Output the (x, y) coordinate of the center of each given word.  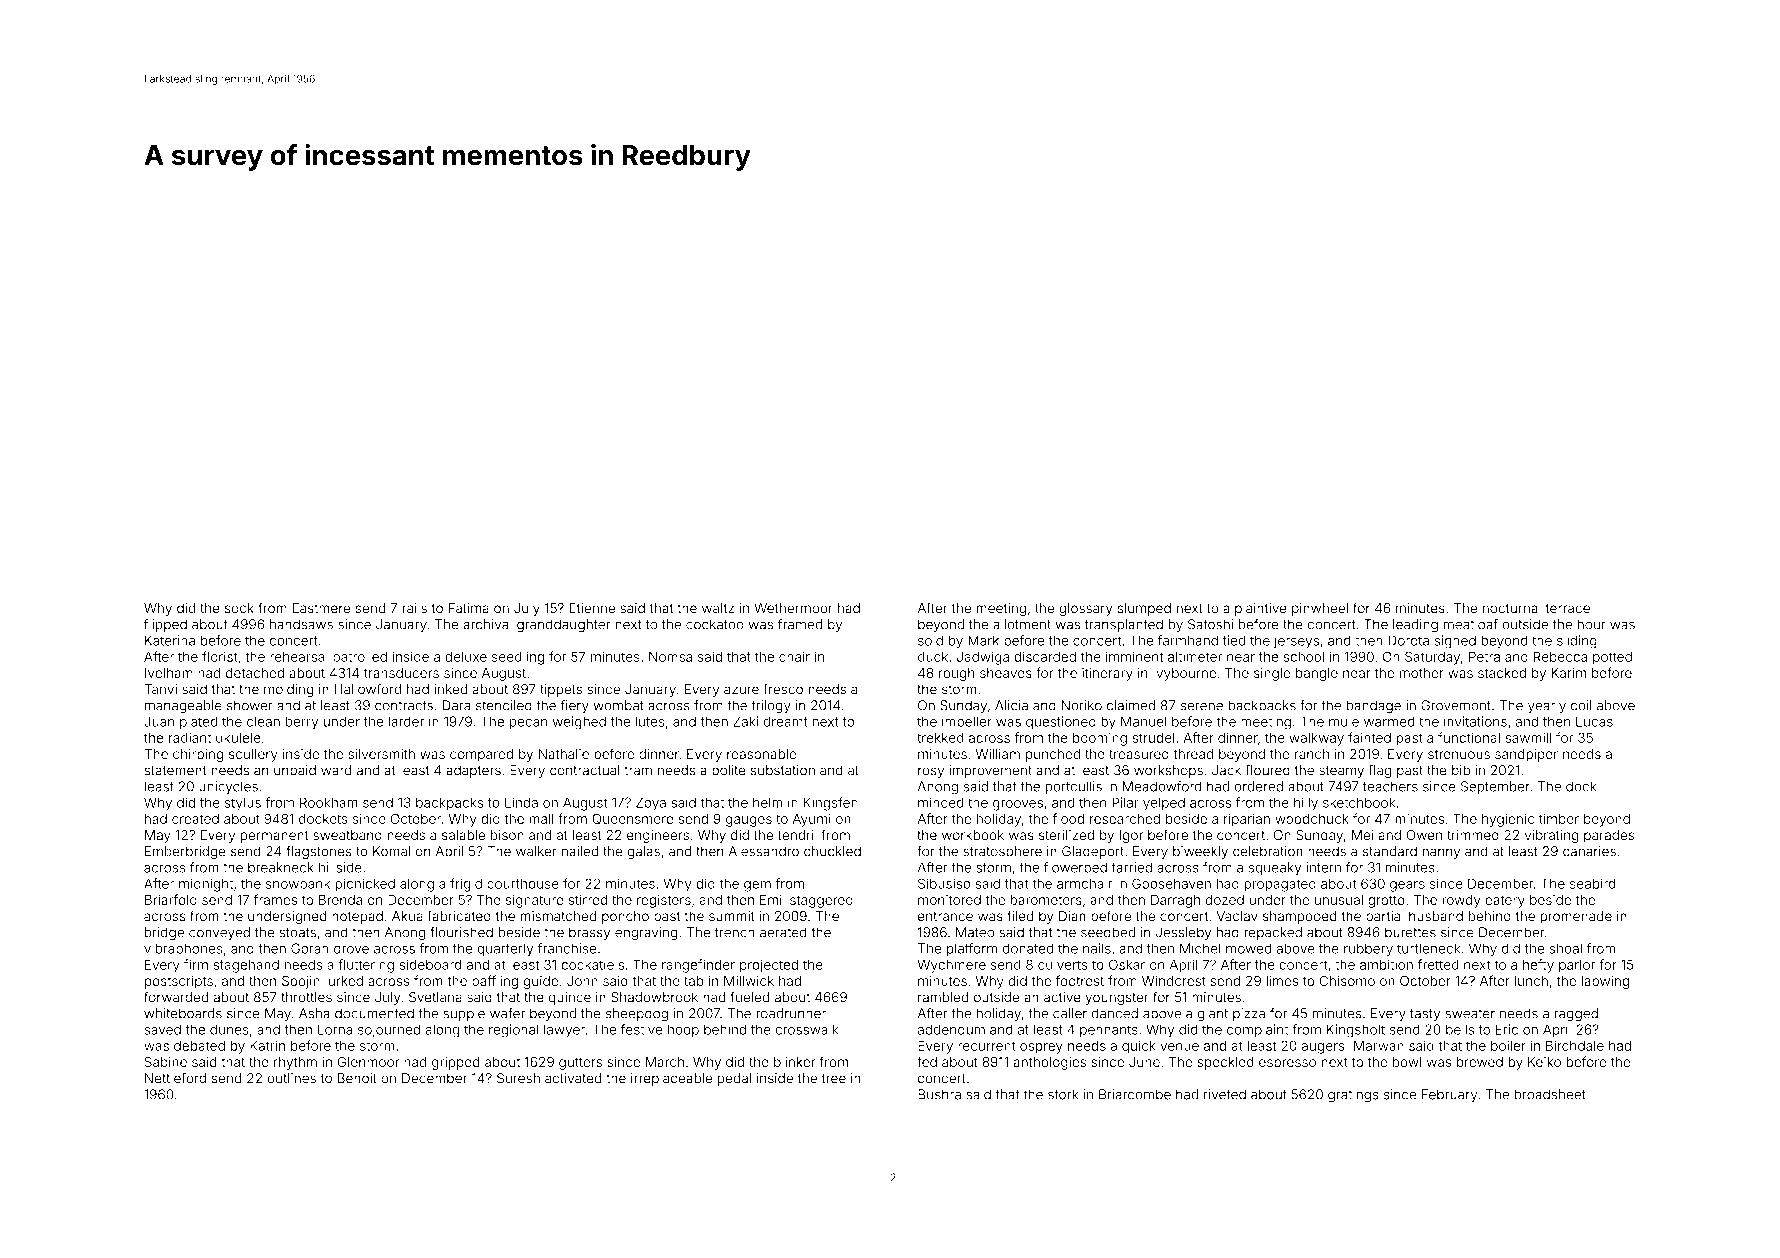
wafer (507, 1013)
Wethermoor (793, 608)
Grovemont (1456, 705)
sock (239, 608)
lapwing (1605, 982)
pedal (734, 1079)
